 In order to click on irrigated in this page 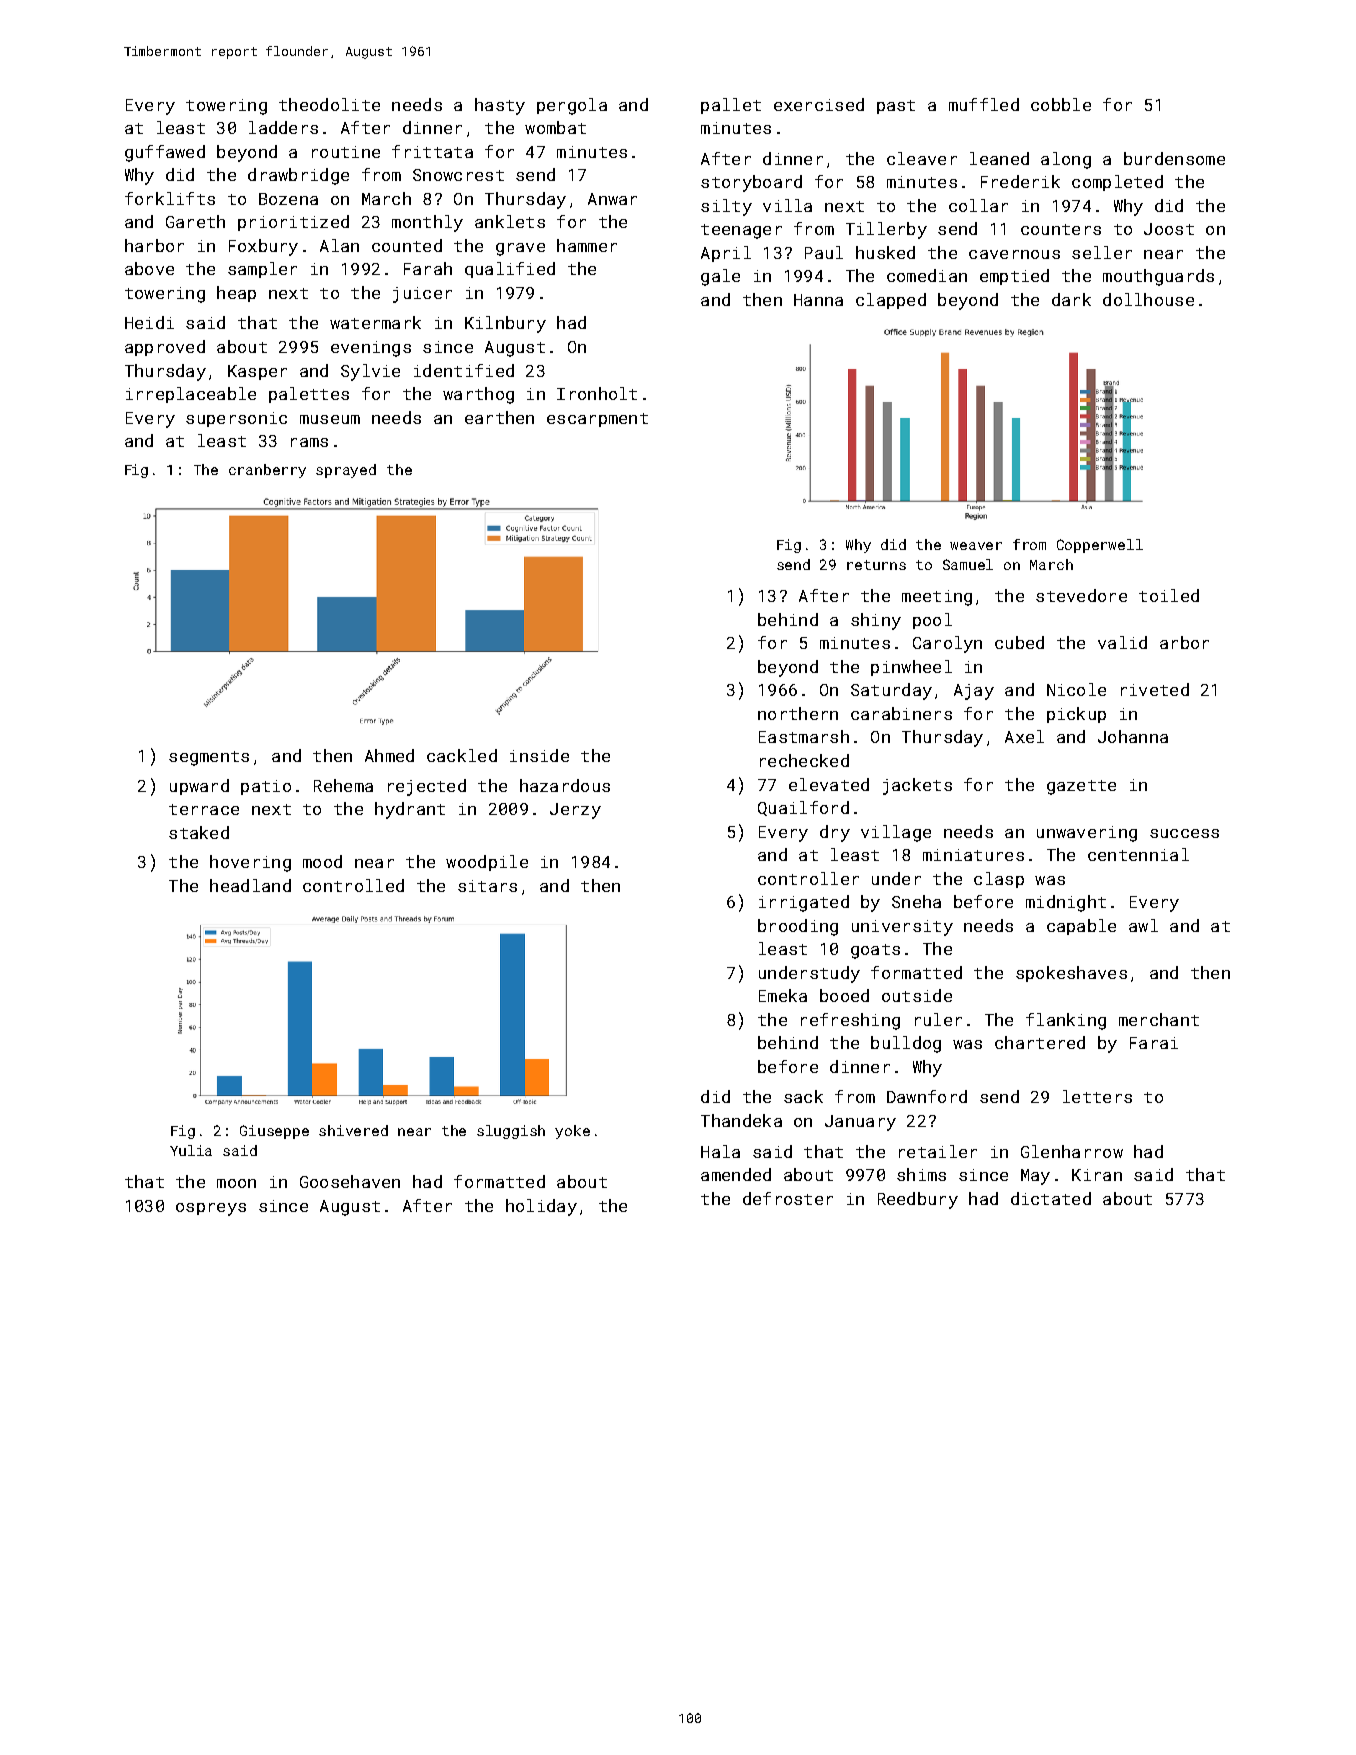, I will do `click(804, 903)`.
